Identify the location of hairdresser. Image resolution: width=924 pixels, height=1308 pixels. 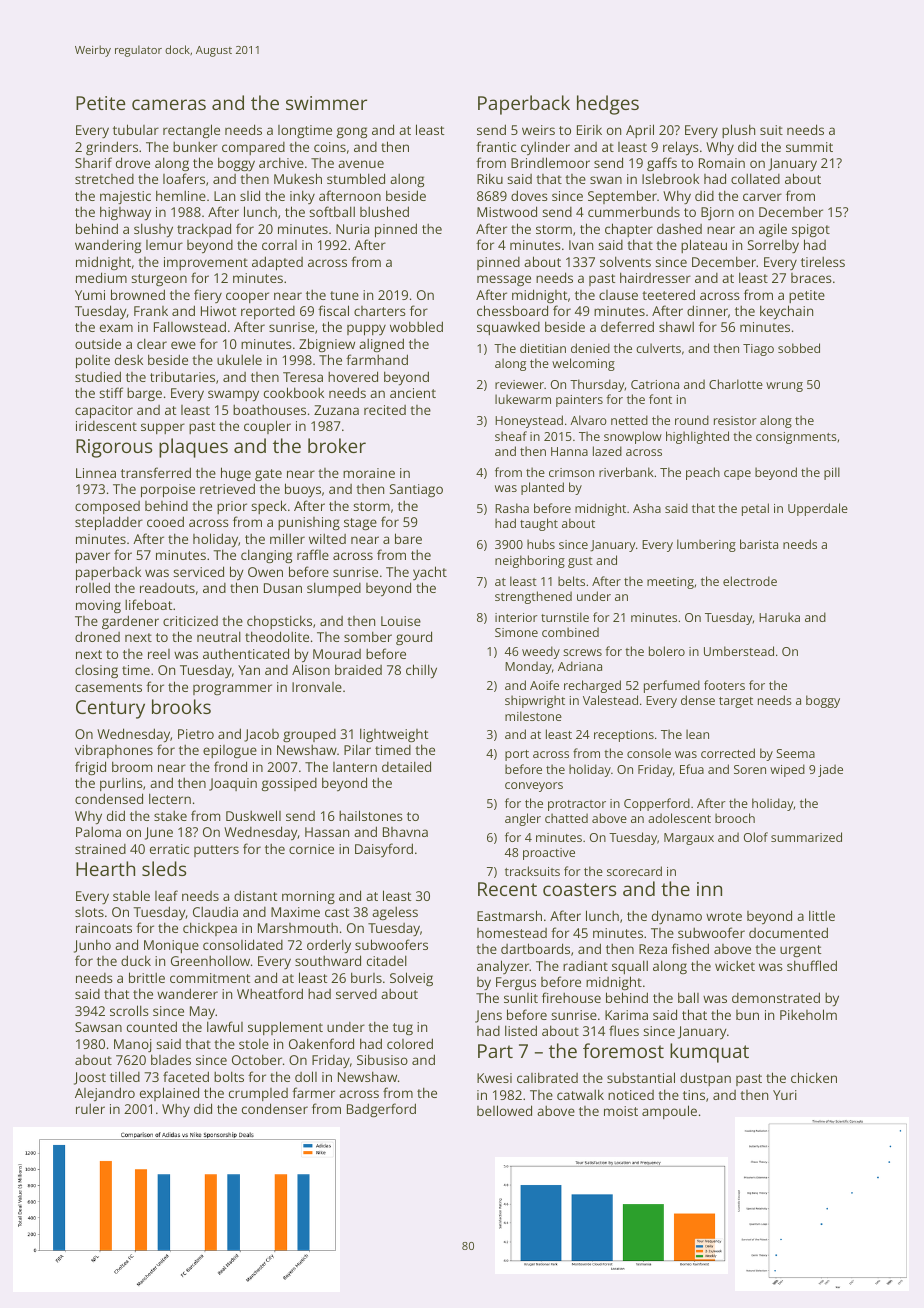
(655, 277).
